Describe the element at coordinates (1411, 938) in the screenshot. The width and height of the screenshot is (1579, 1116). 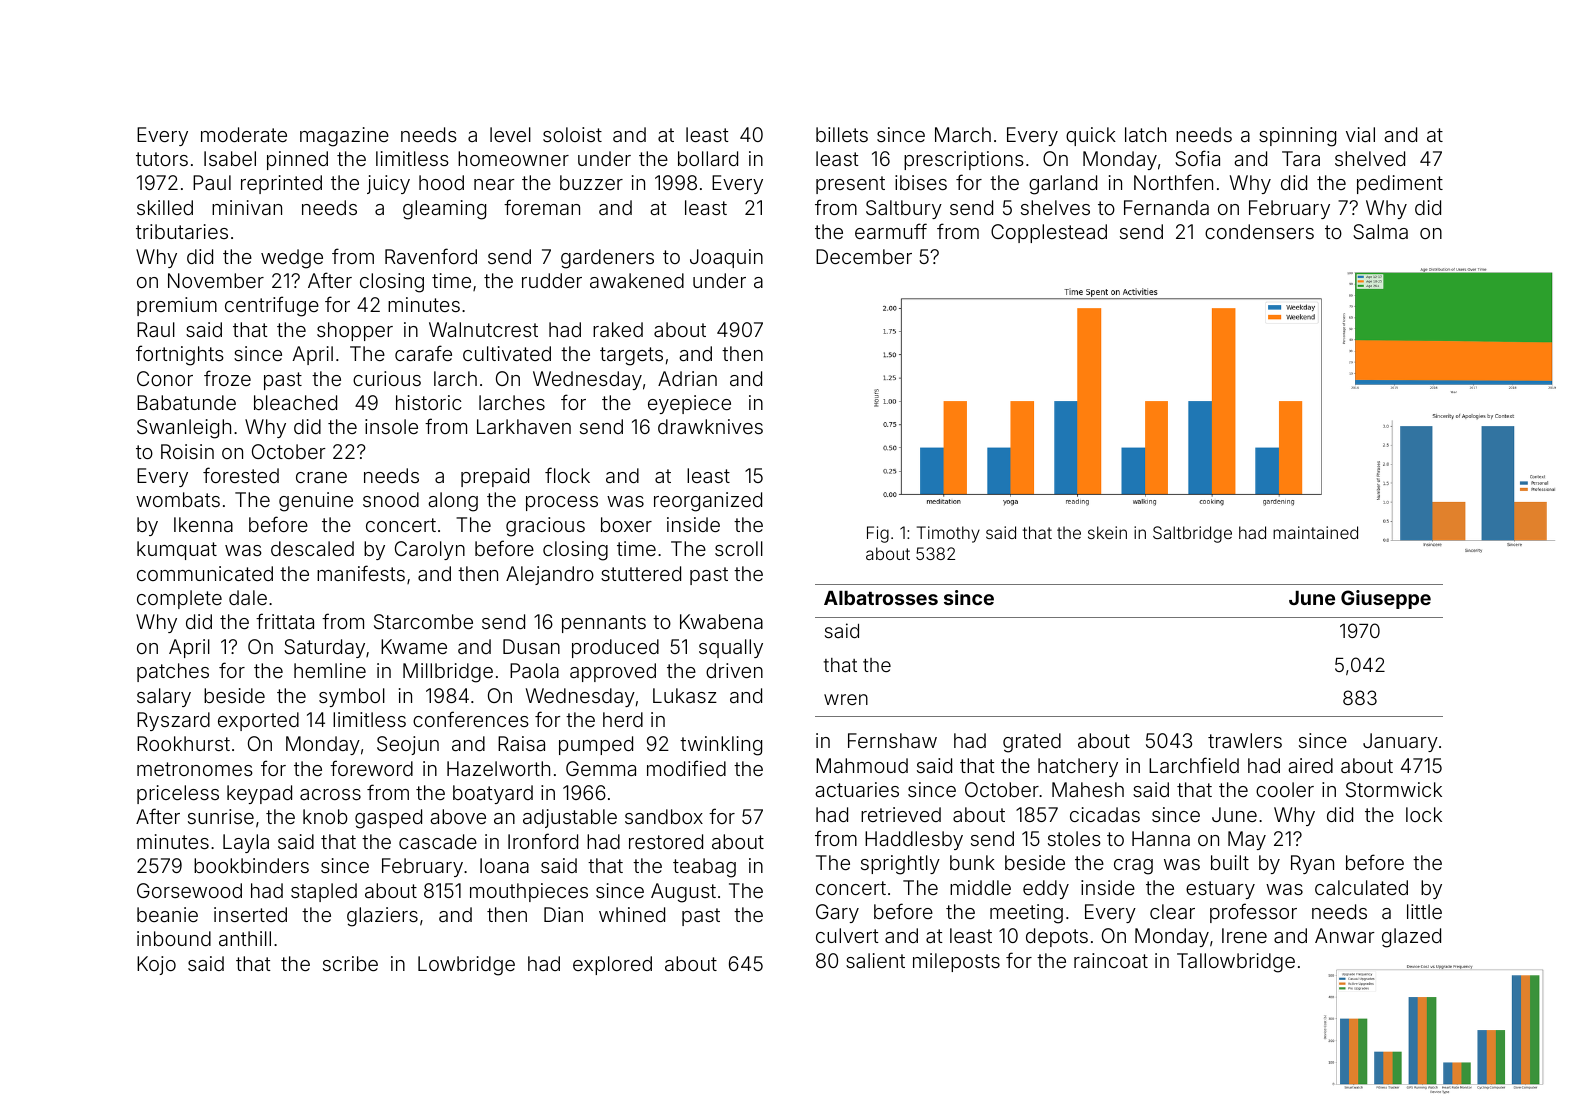
I see `glazed` at that location.
